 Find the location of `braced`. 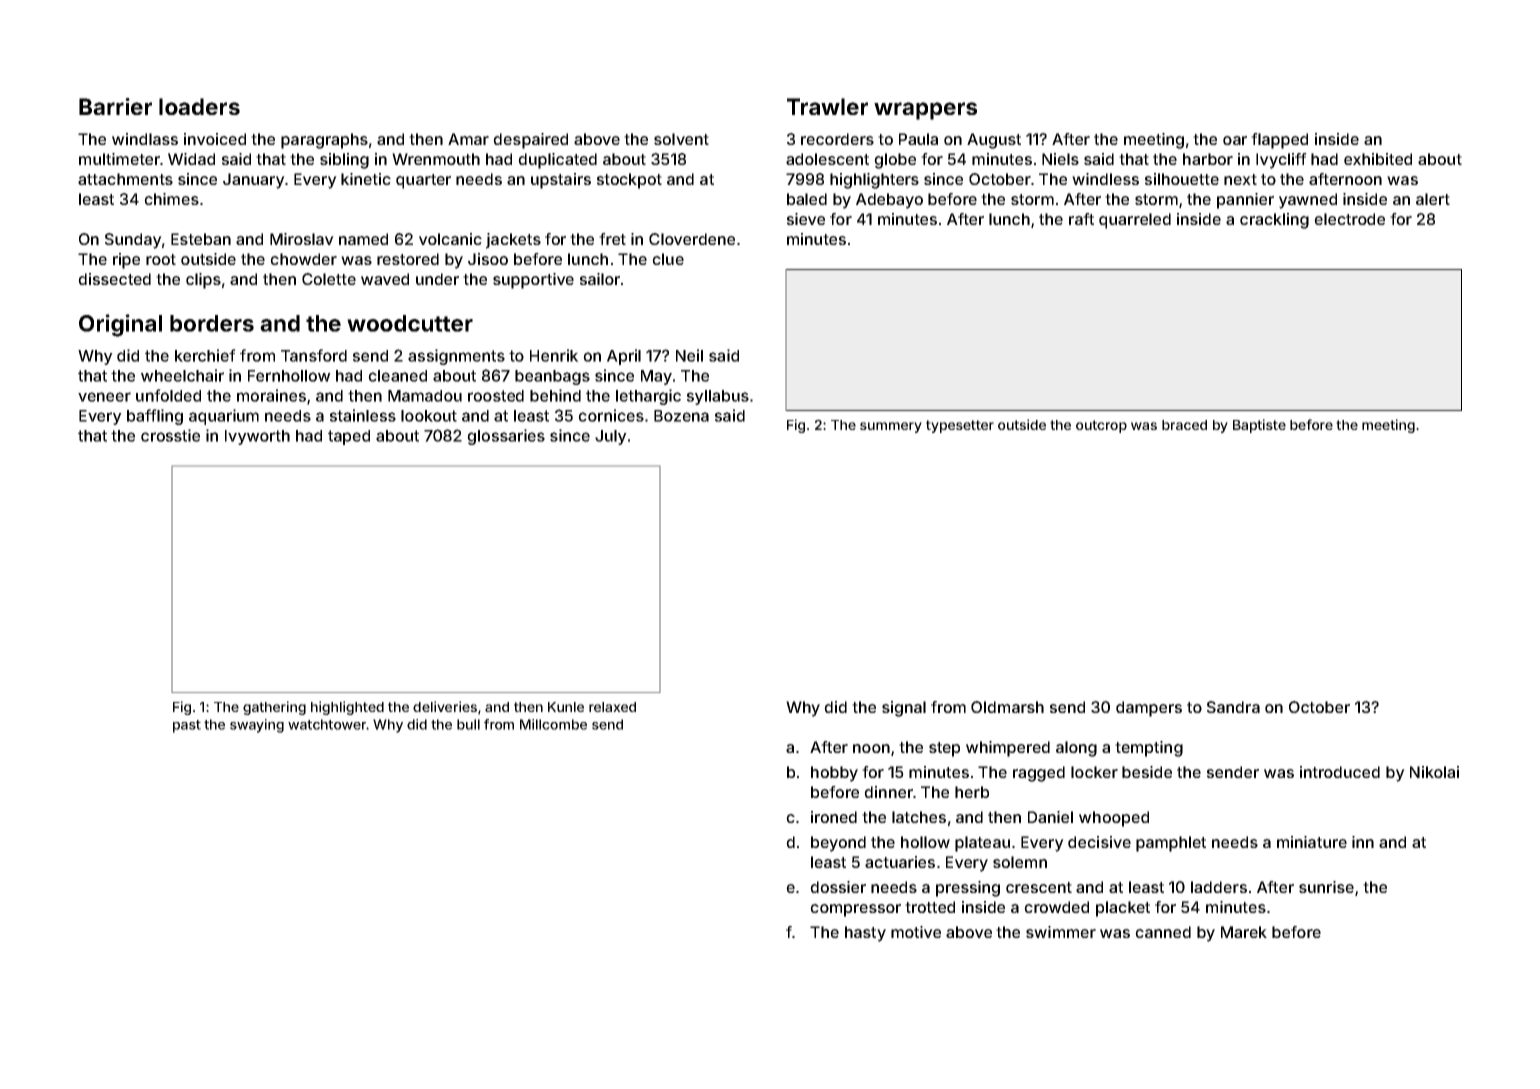

braced is located at coordinates (1184, 425).
